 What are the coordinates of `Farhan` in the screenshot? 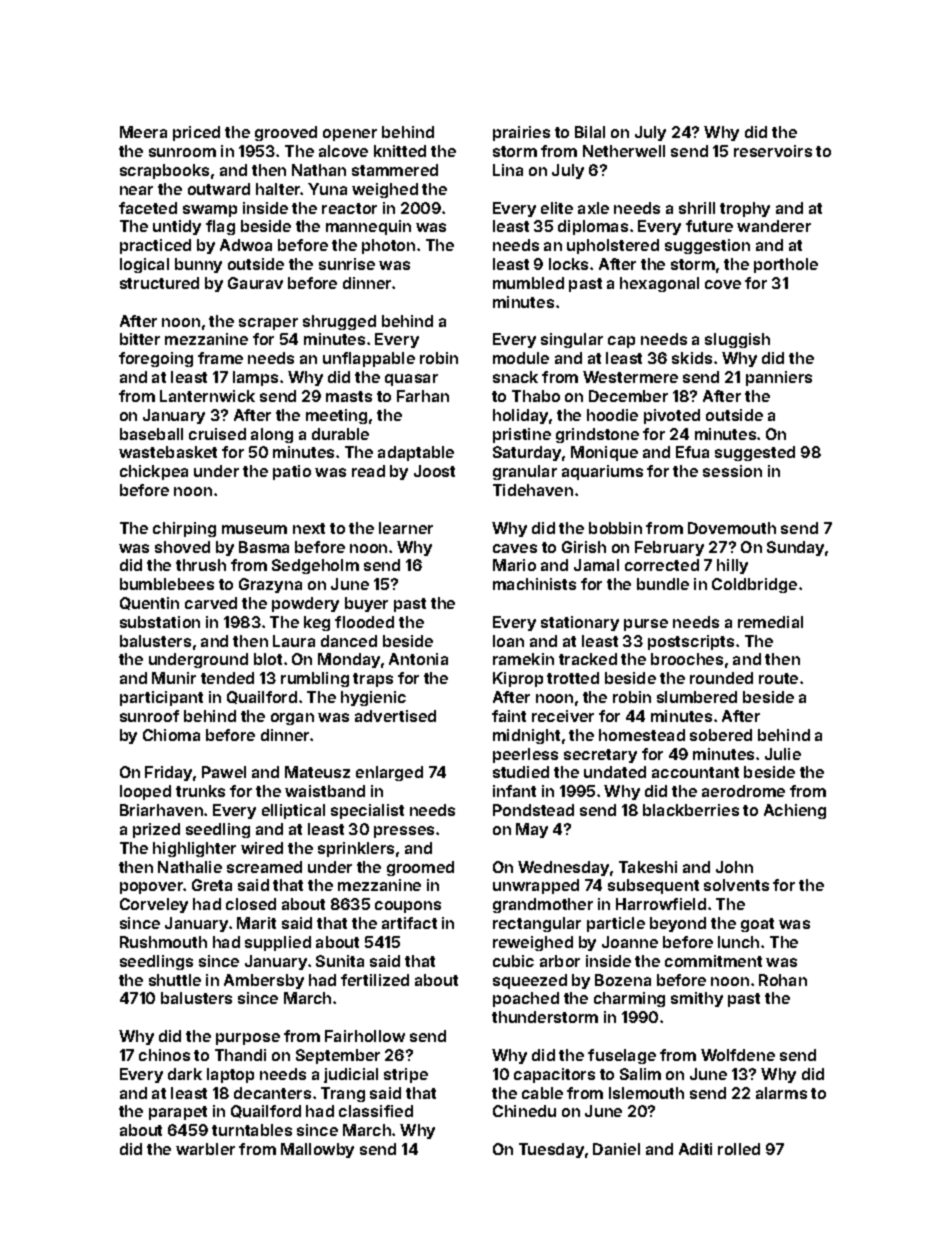 It's located at (423, 396).
